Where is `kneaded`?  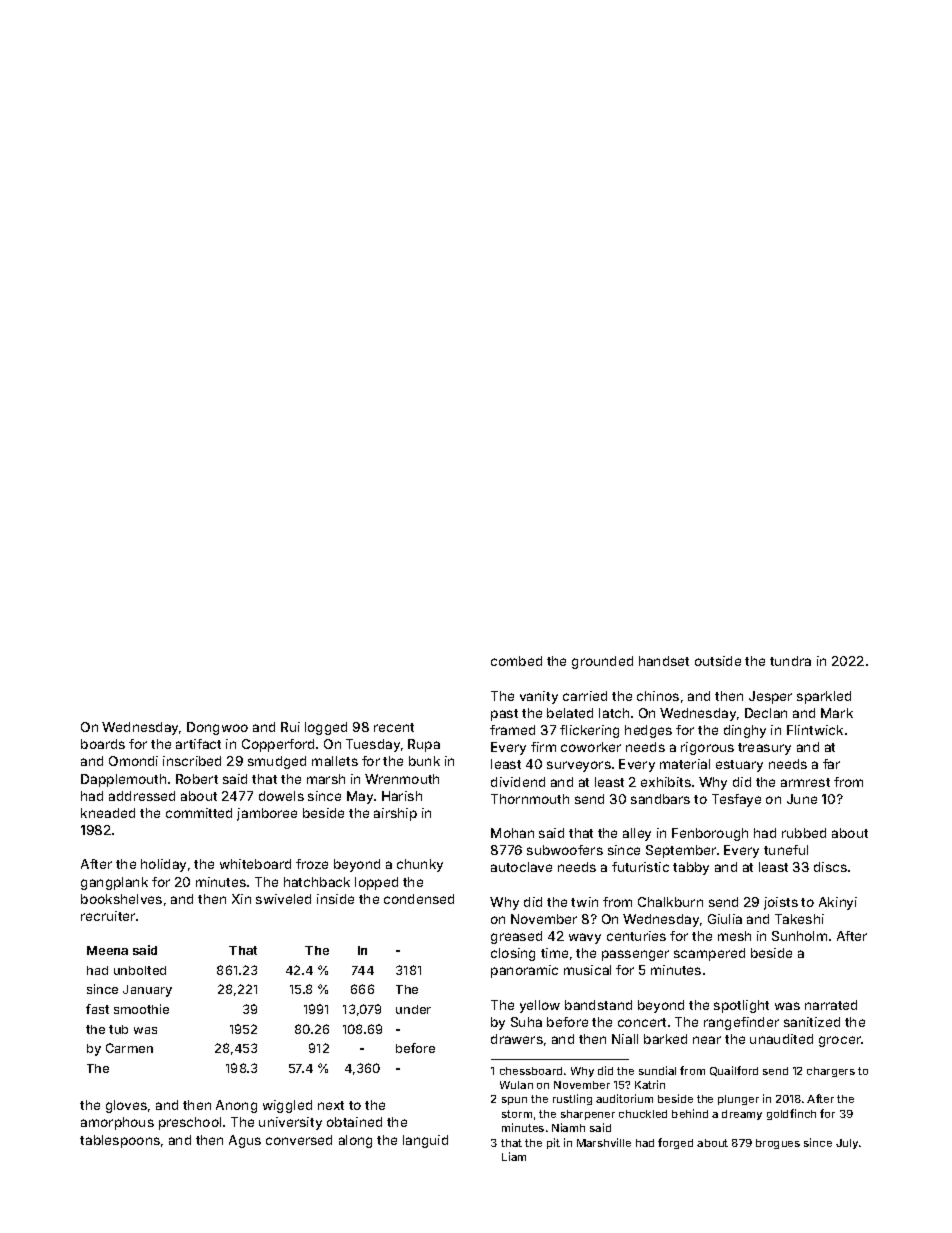
kneaded is located at coordinates (108, 813).
